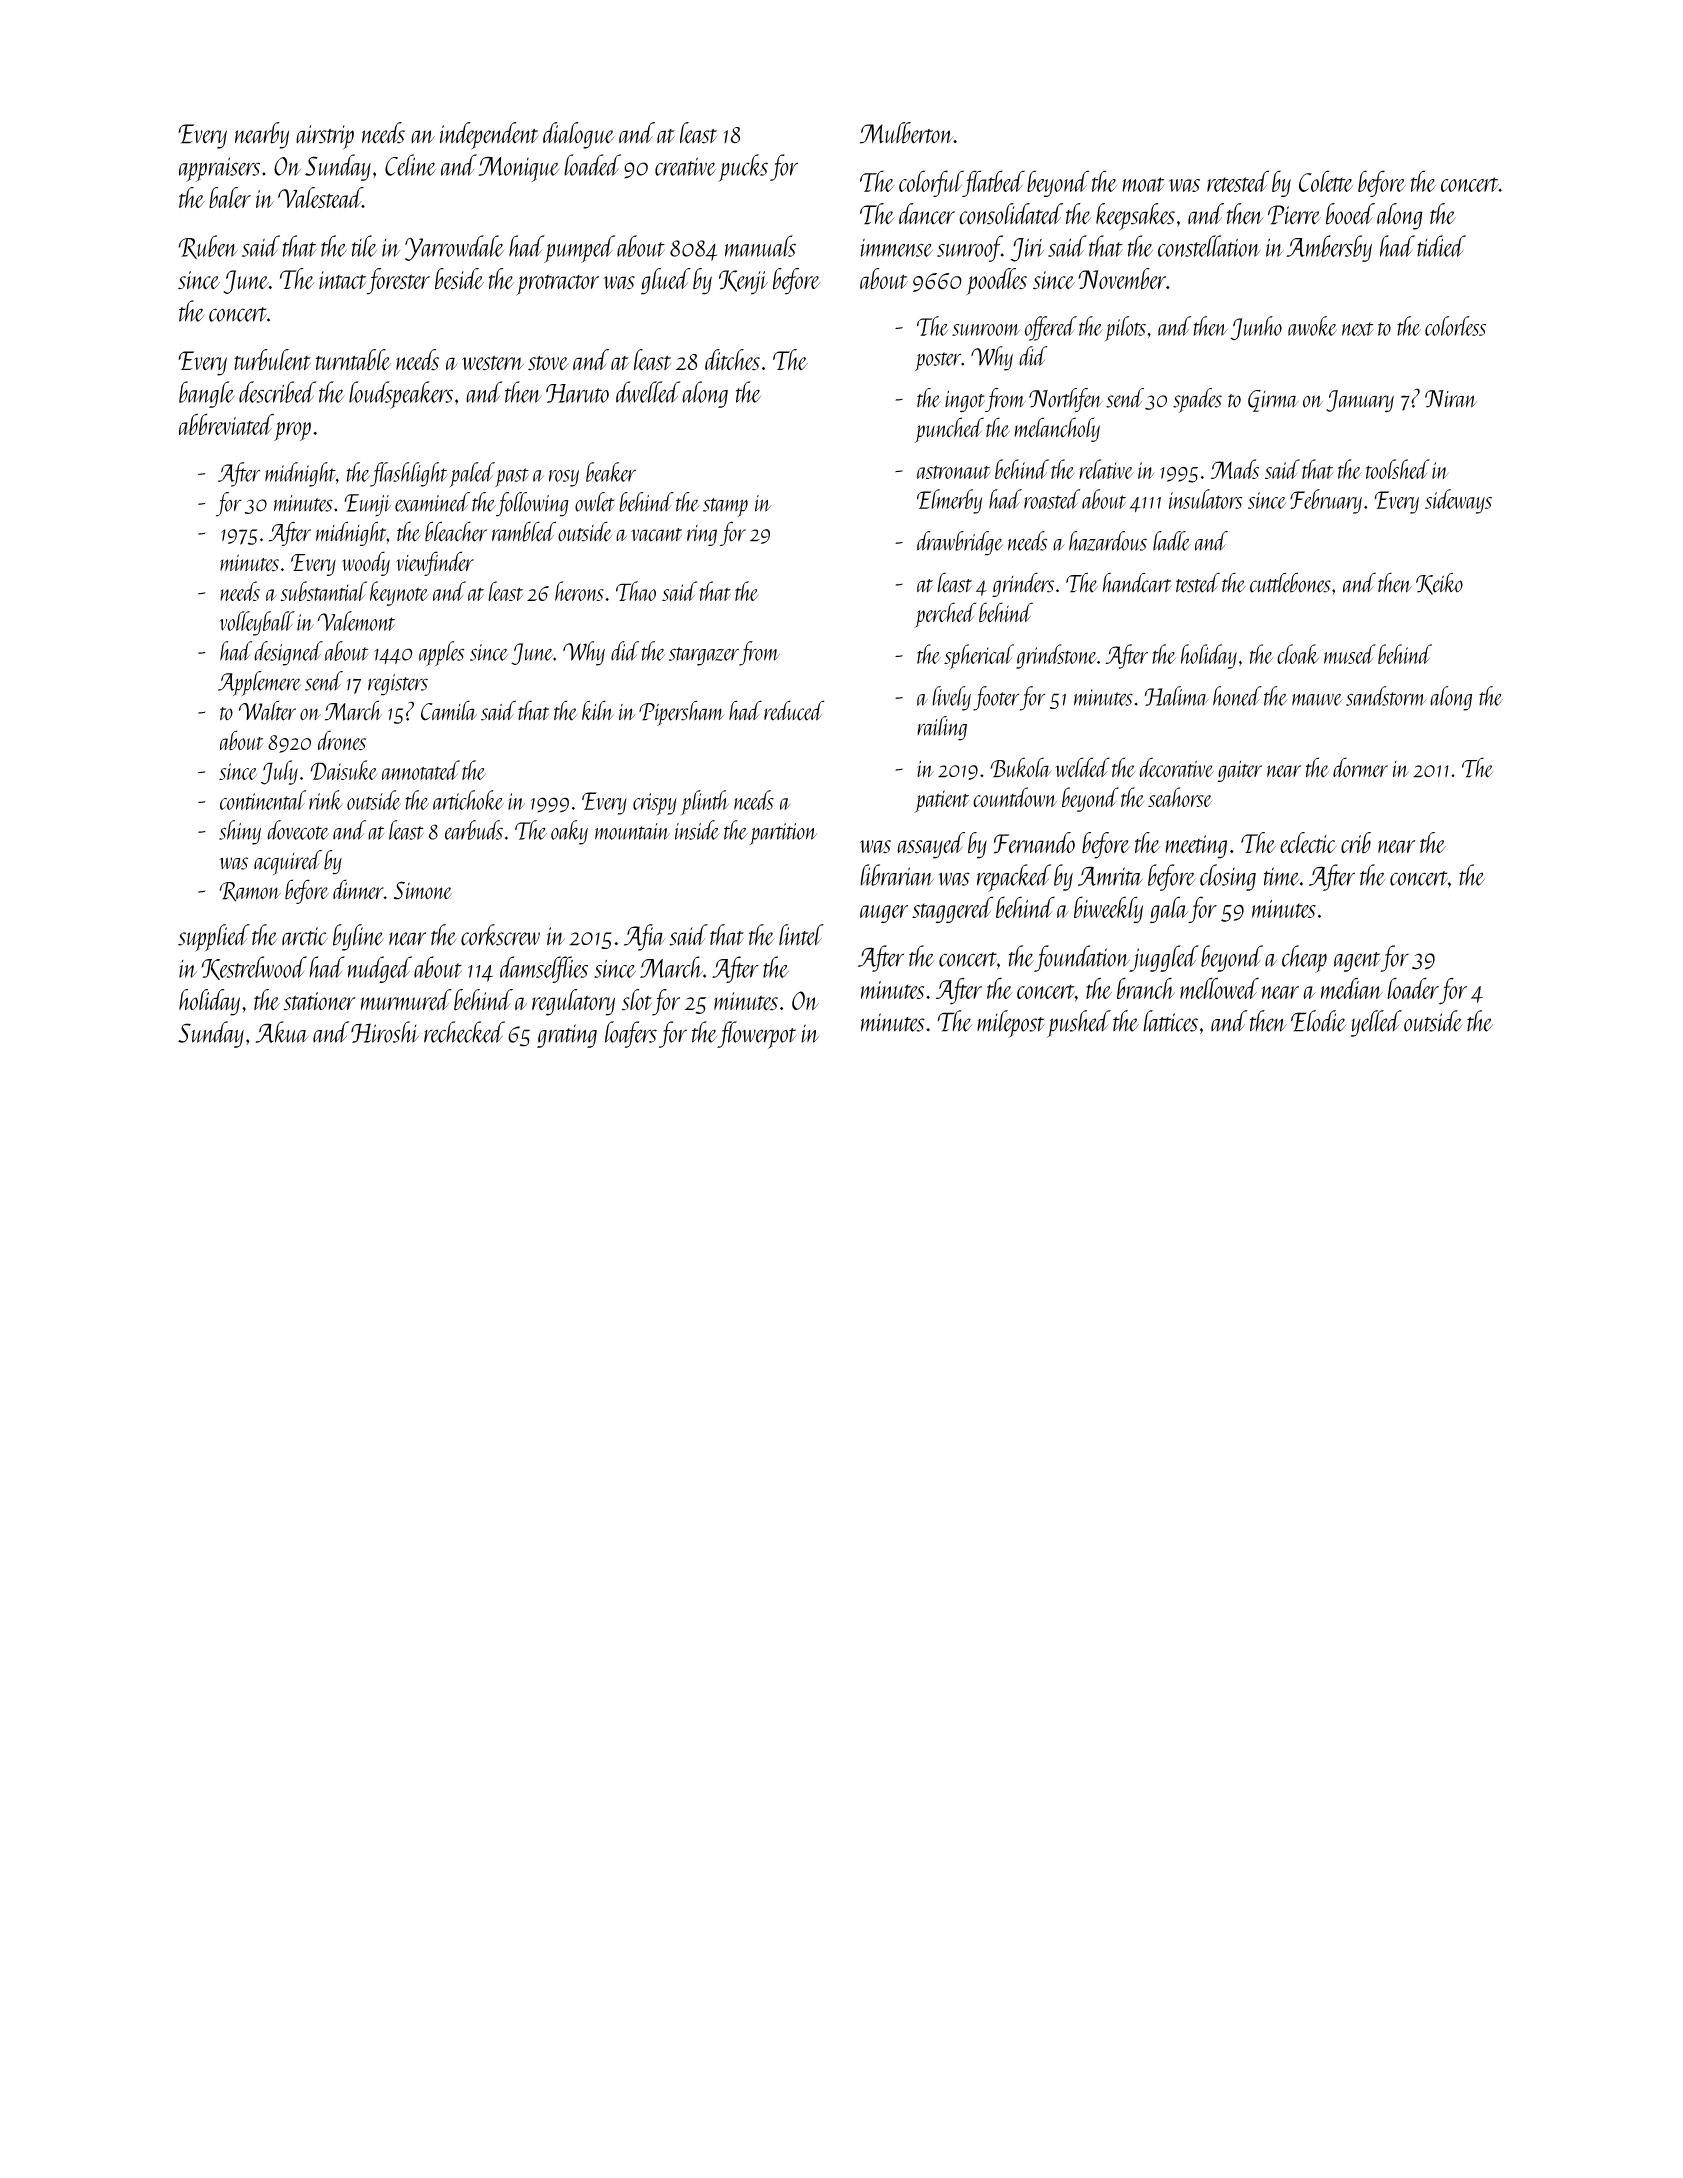 The image size is (1683, 2178). I want to click on keepsakes, so click(1135, 217).
